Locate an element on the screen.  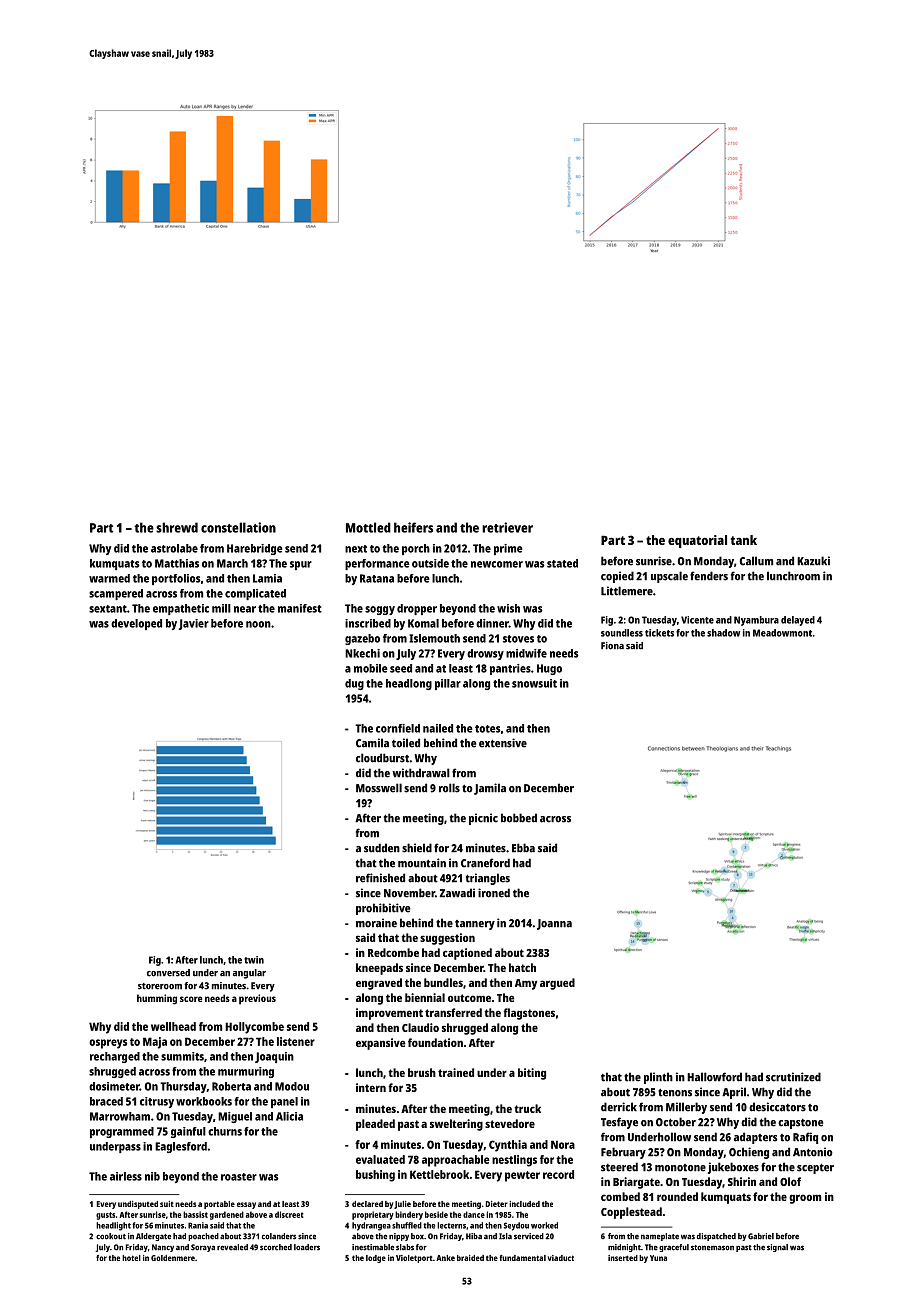
Islemouth is located at coordinates (434, 638).
